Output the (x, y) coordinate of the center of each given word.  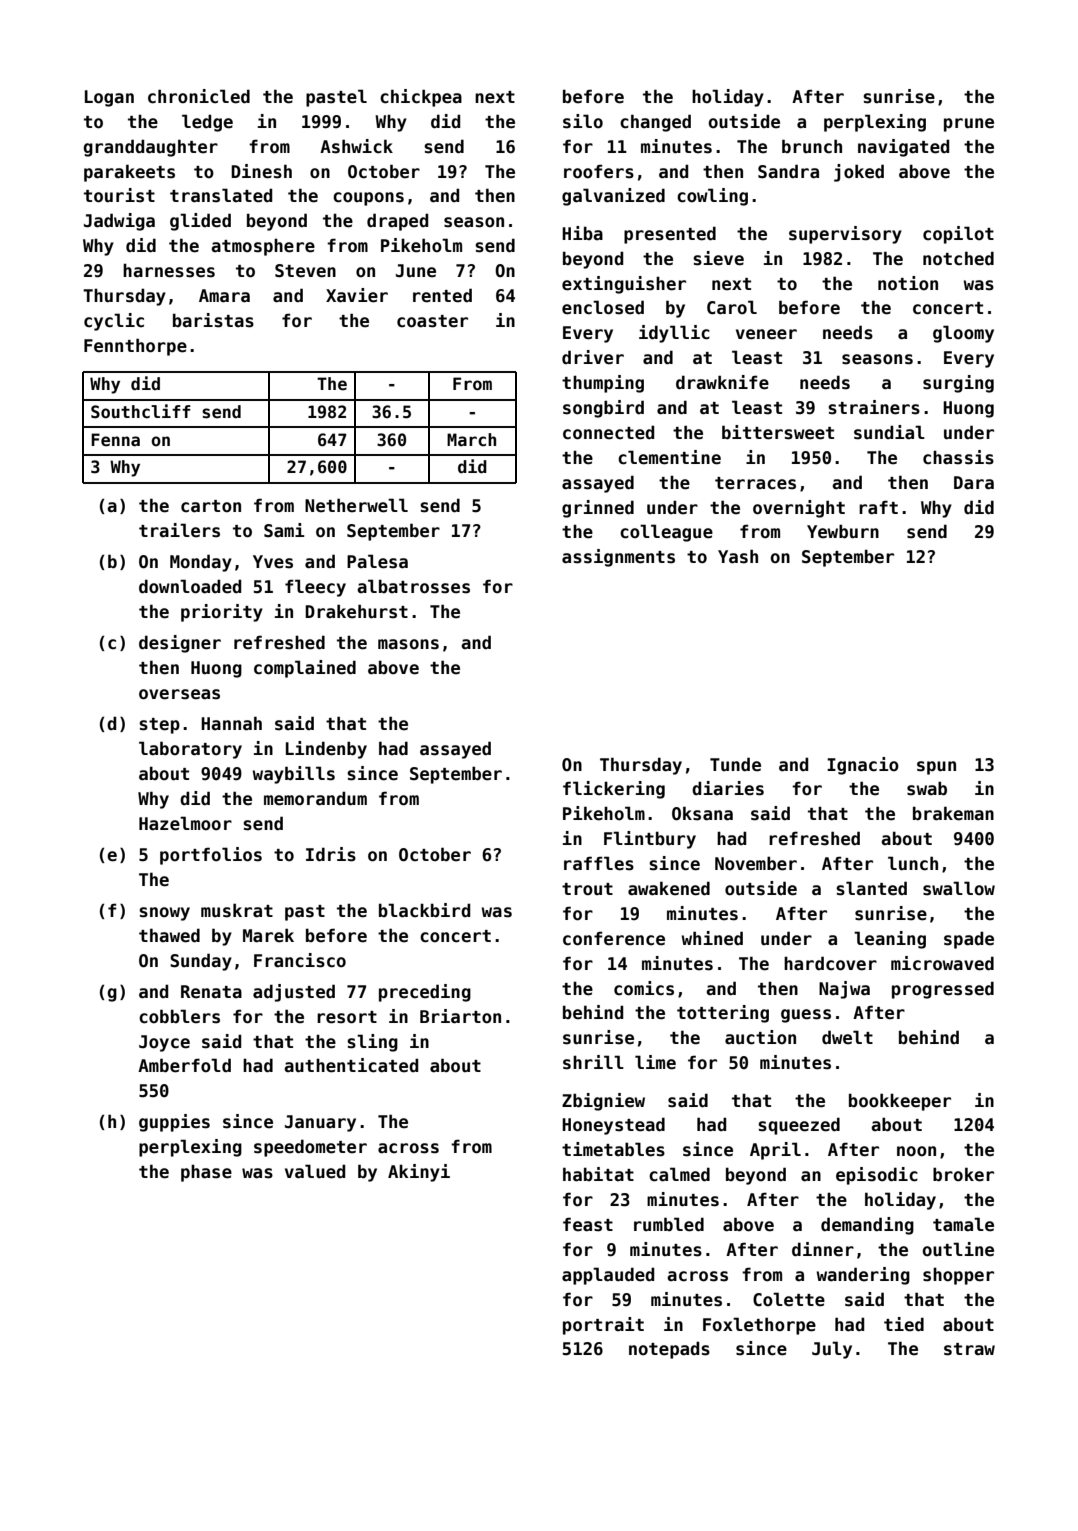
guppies (174, 1123)
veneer (766, 334)
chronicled (199, 96)
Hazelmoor (185, 823)
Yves (273, 562)
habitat (598, 1174)
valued (315, 1171)
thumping (603, 384)
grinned (598, 509)
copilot (958, 235)
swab (927, 788)
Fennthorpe (135, 347)
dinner (823, 1249)
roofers (599, 171)
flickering (614, 790)
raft (878, 507)
